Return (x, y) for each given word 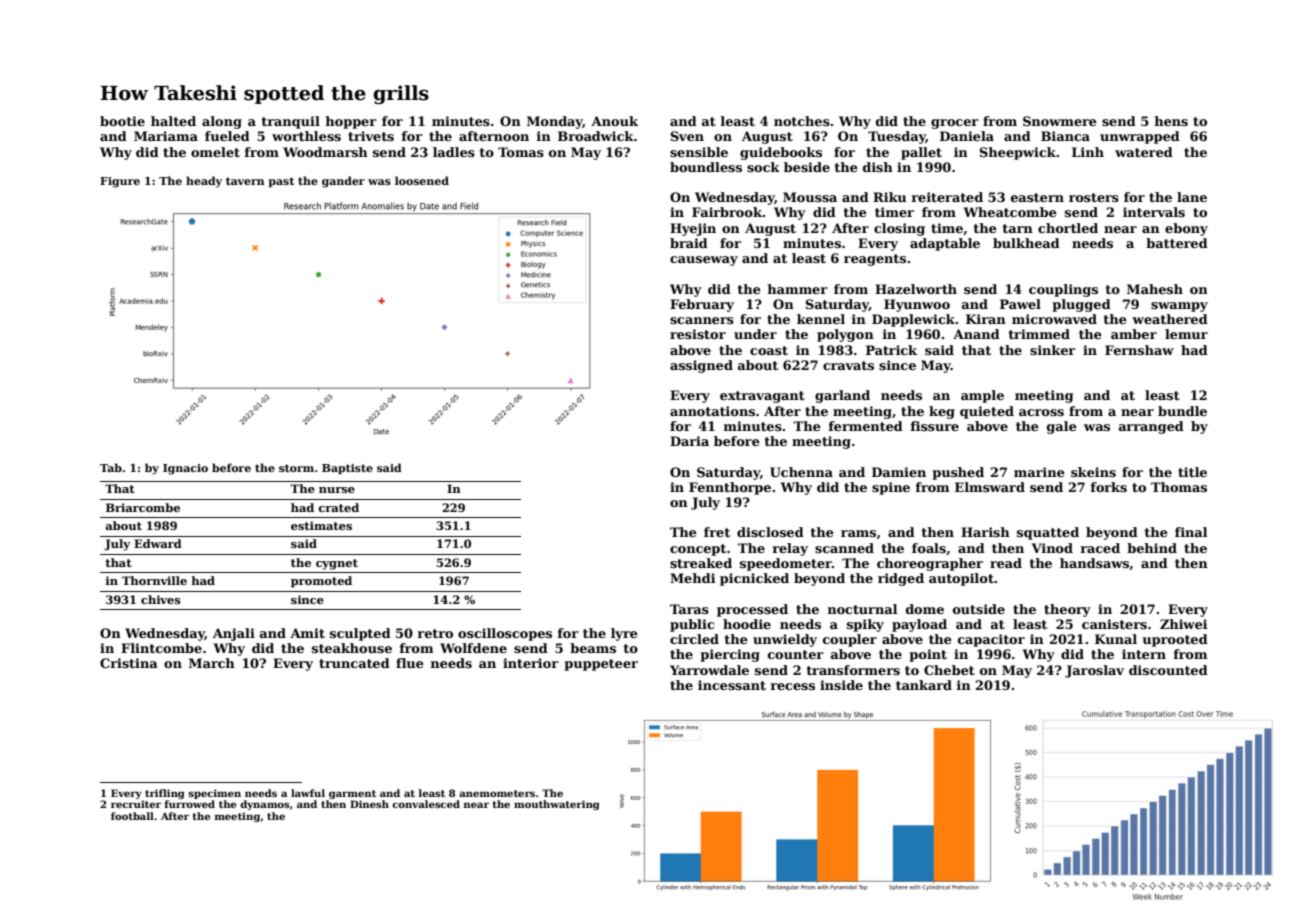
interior (531, 663)
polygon (845, 335)
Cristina (129, 663)
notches (802, 121)
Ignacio (185, 469)
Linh (1088, 152)
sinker (1053, 350)
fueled (227, 136)
